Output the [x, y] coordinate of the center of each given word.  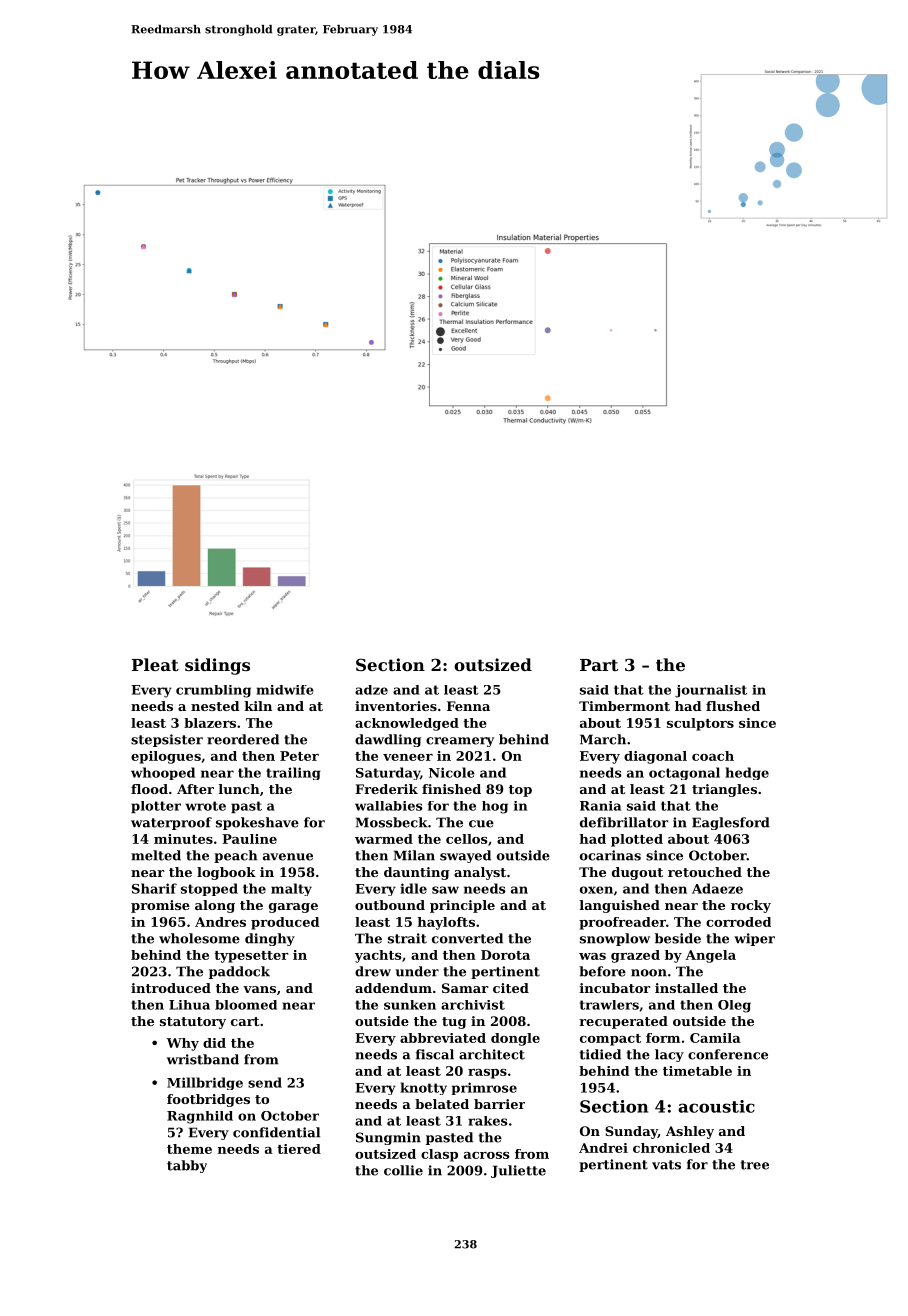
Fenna [468, 706]
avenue [288, 857]
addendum [393, 988]
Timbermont [624, 706]
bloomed [246, 1005]
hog [495, 807]
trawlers [609, 1005]
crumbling [213, 691]
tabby [187, 1166]
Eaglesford [731, 823]
